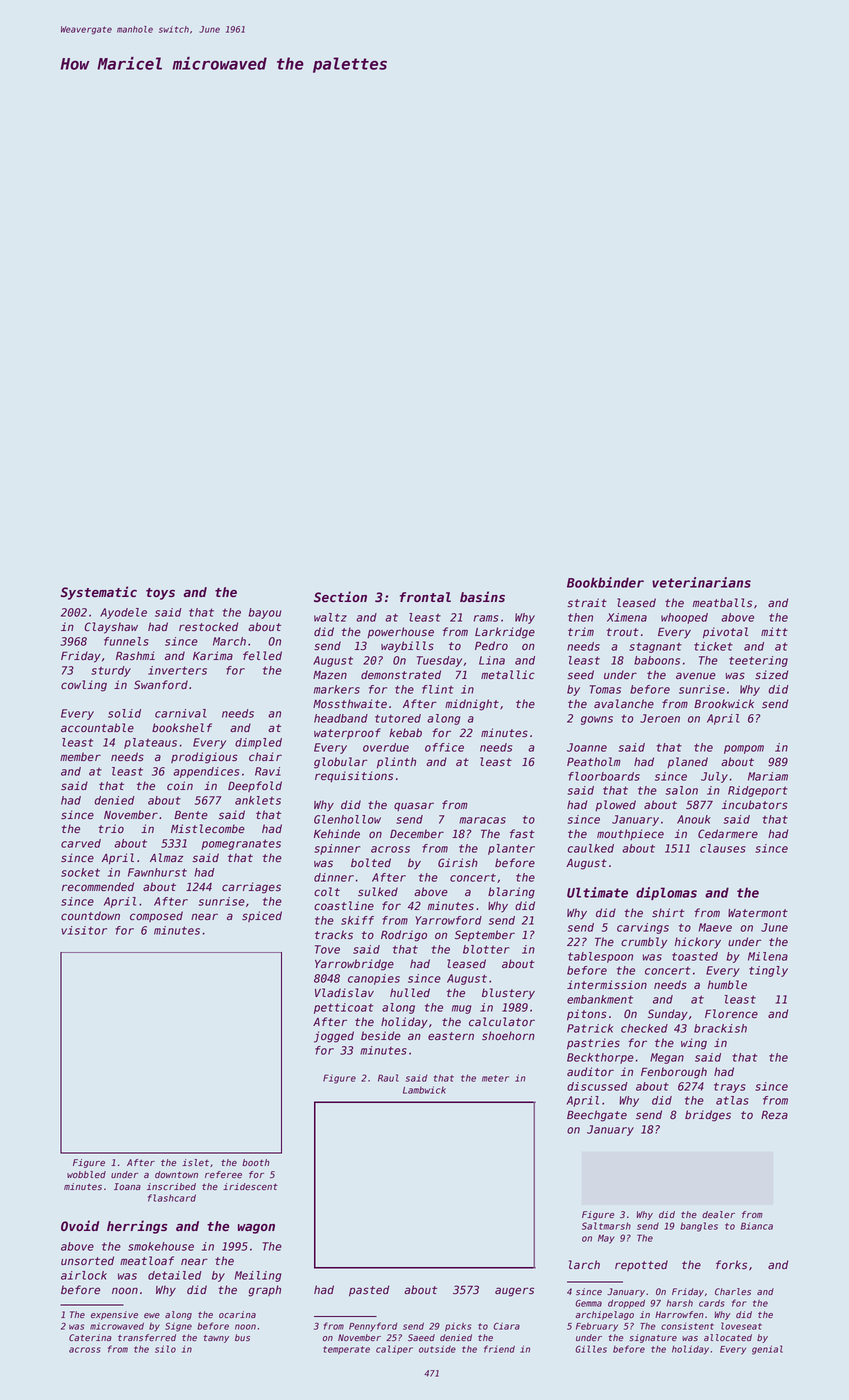 The height and width of the screenshot is (1400, 849). I want to click on toys, so click(160, 594).
